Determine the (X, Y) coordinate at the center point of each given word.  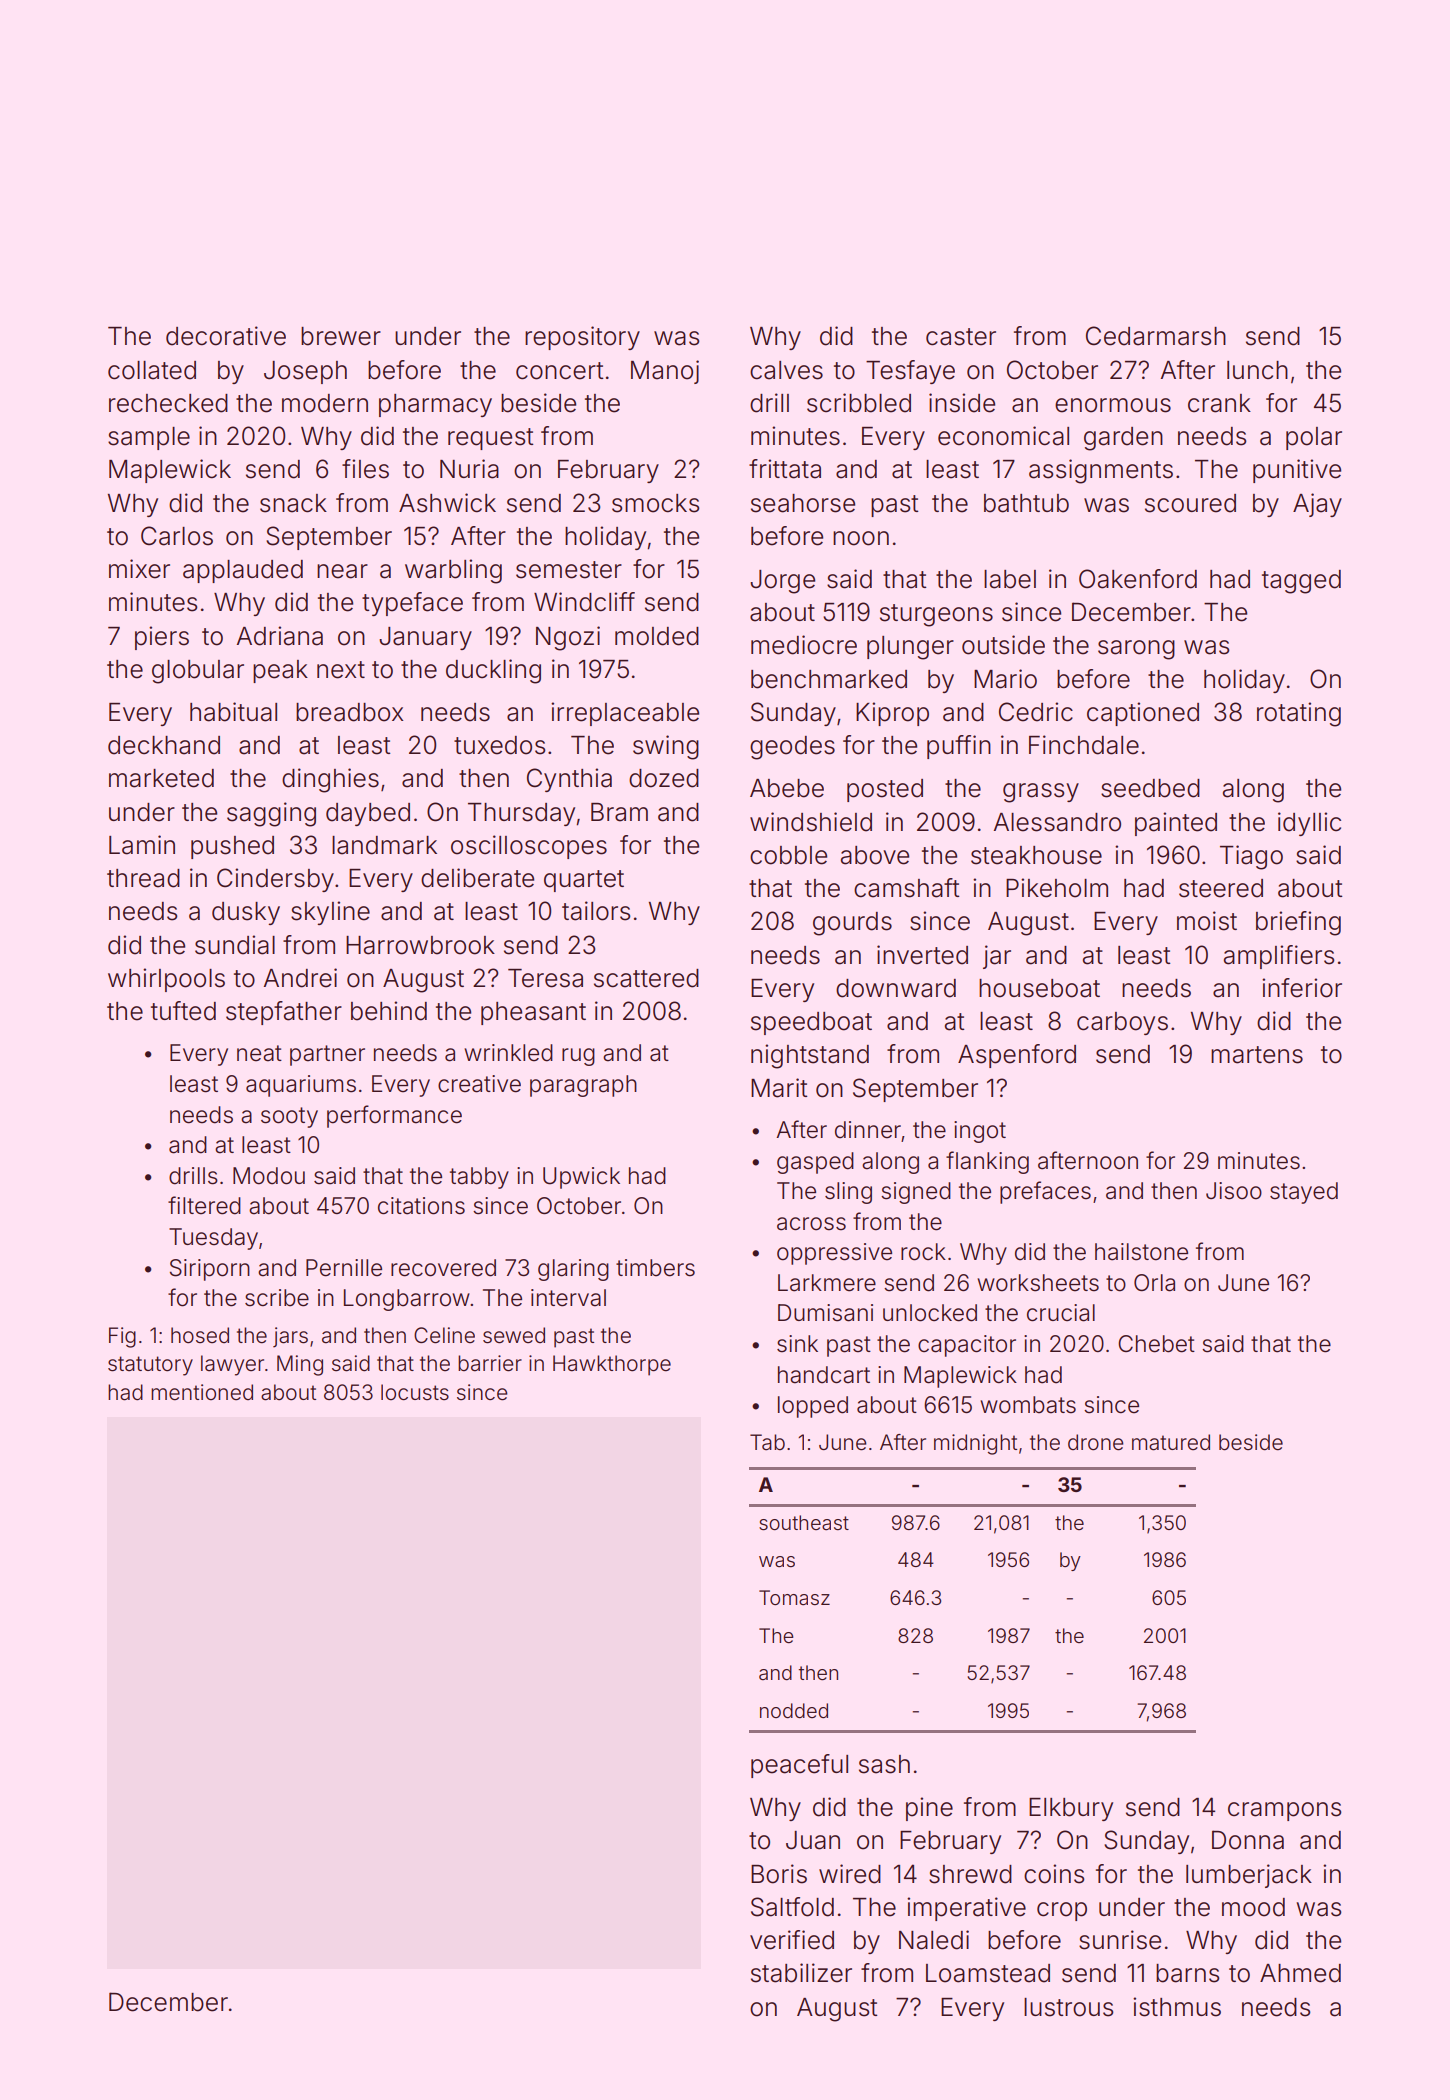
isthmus (1177, 2007)
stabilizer (801, 1973)
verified (792, 1940)
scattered (646, 978)
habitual (233, 712)
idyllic (1309, 824)
